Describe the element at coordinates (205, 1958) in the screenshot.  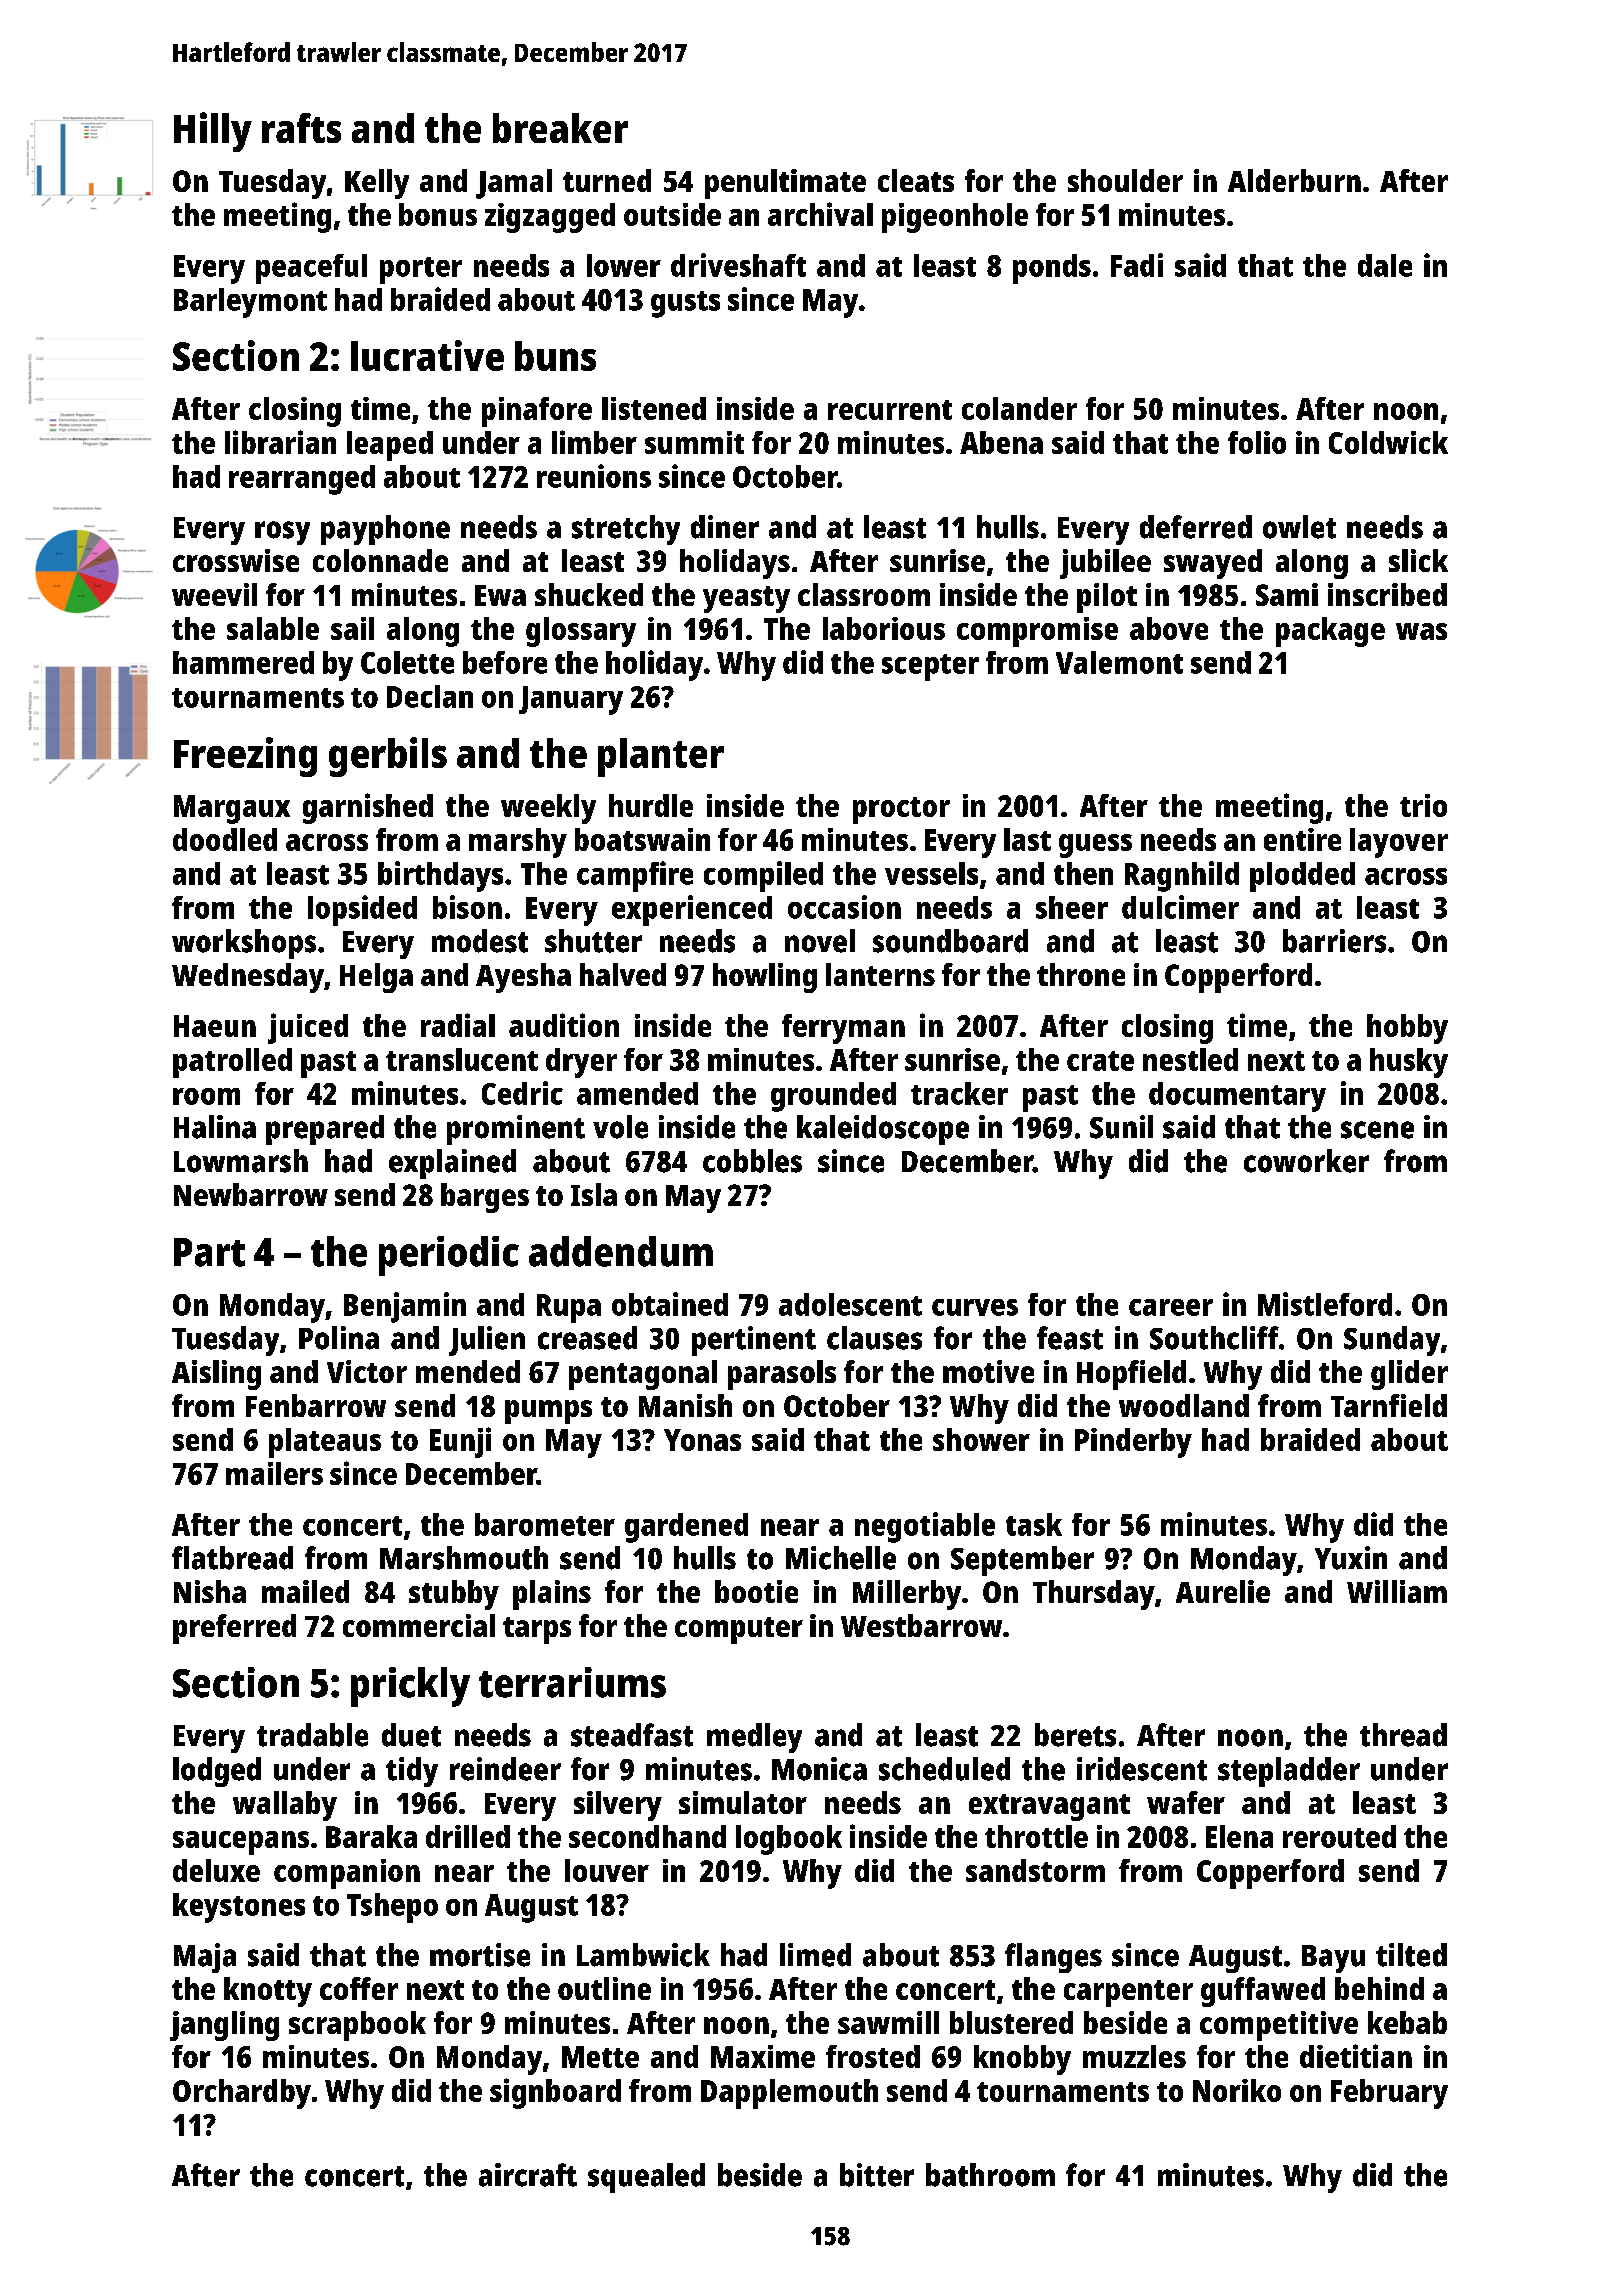
I see `Maja` at that location.
